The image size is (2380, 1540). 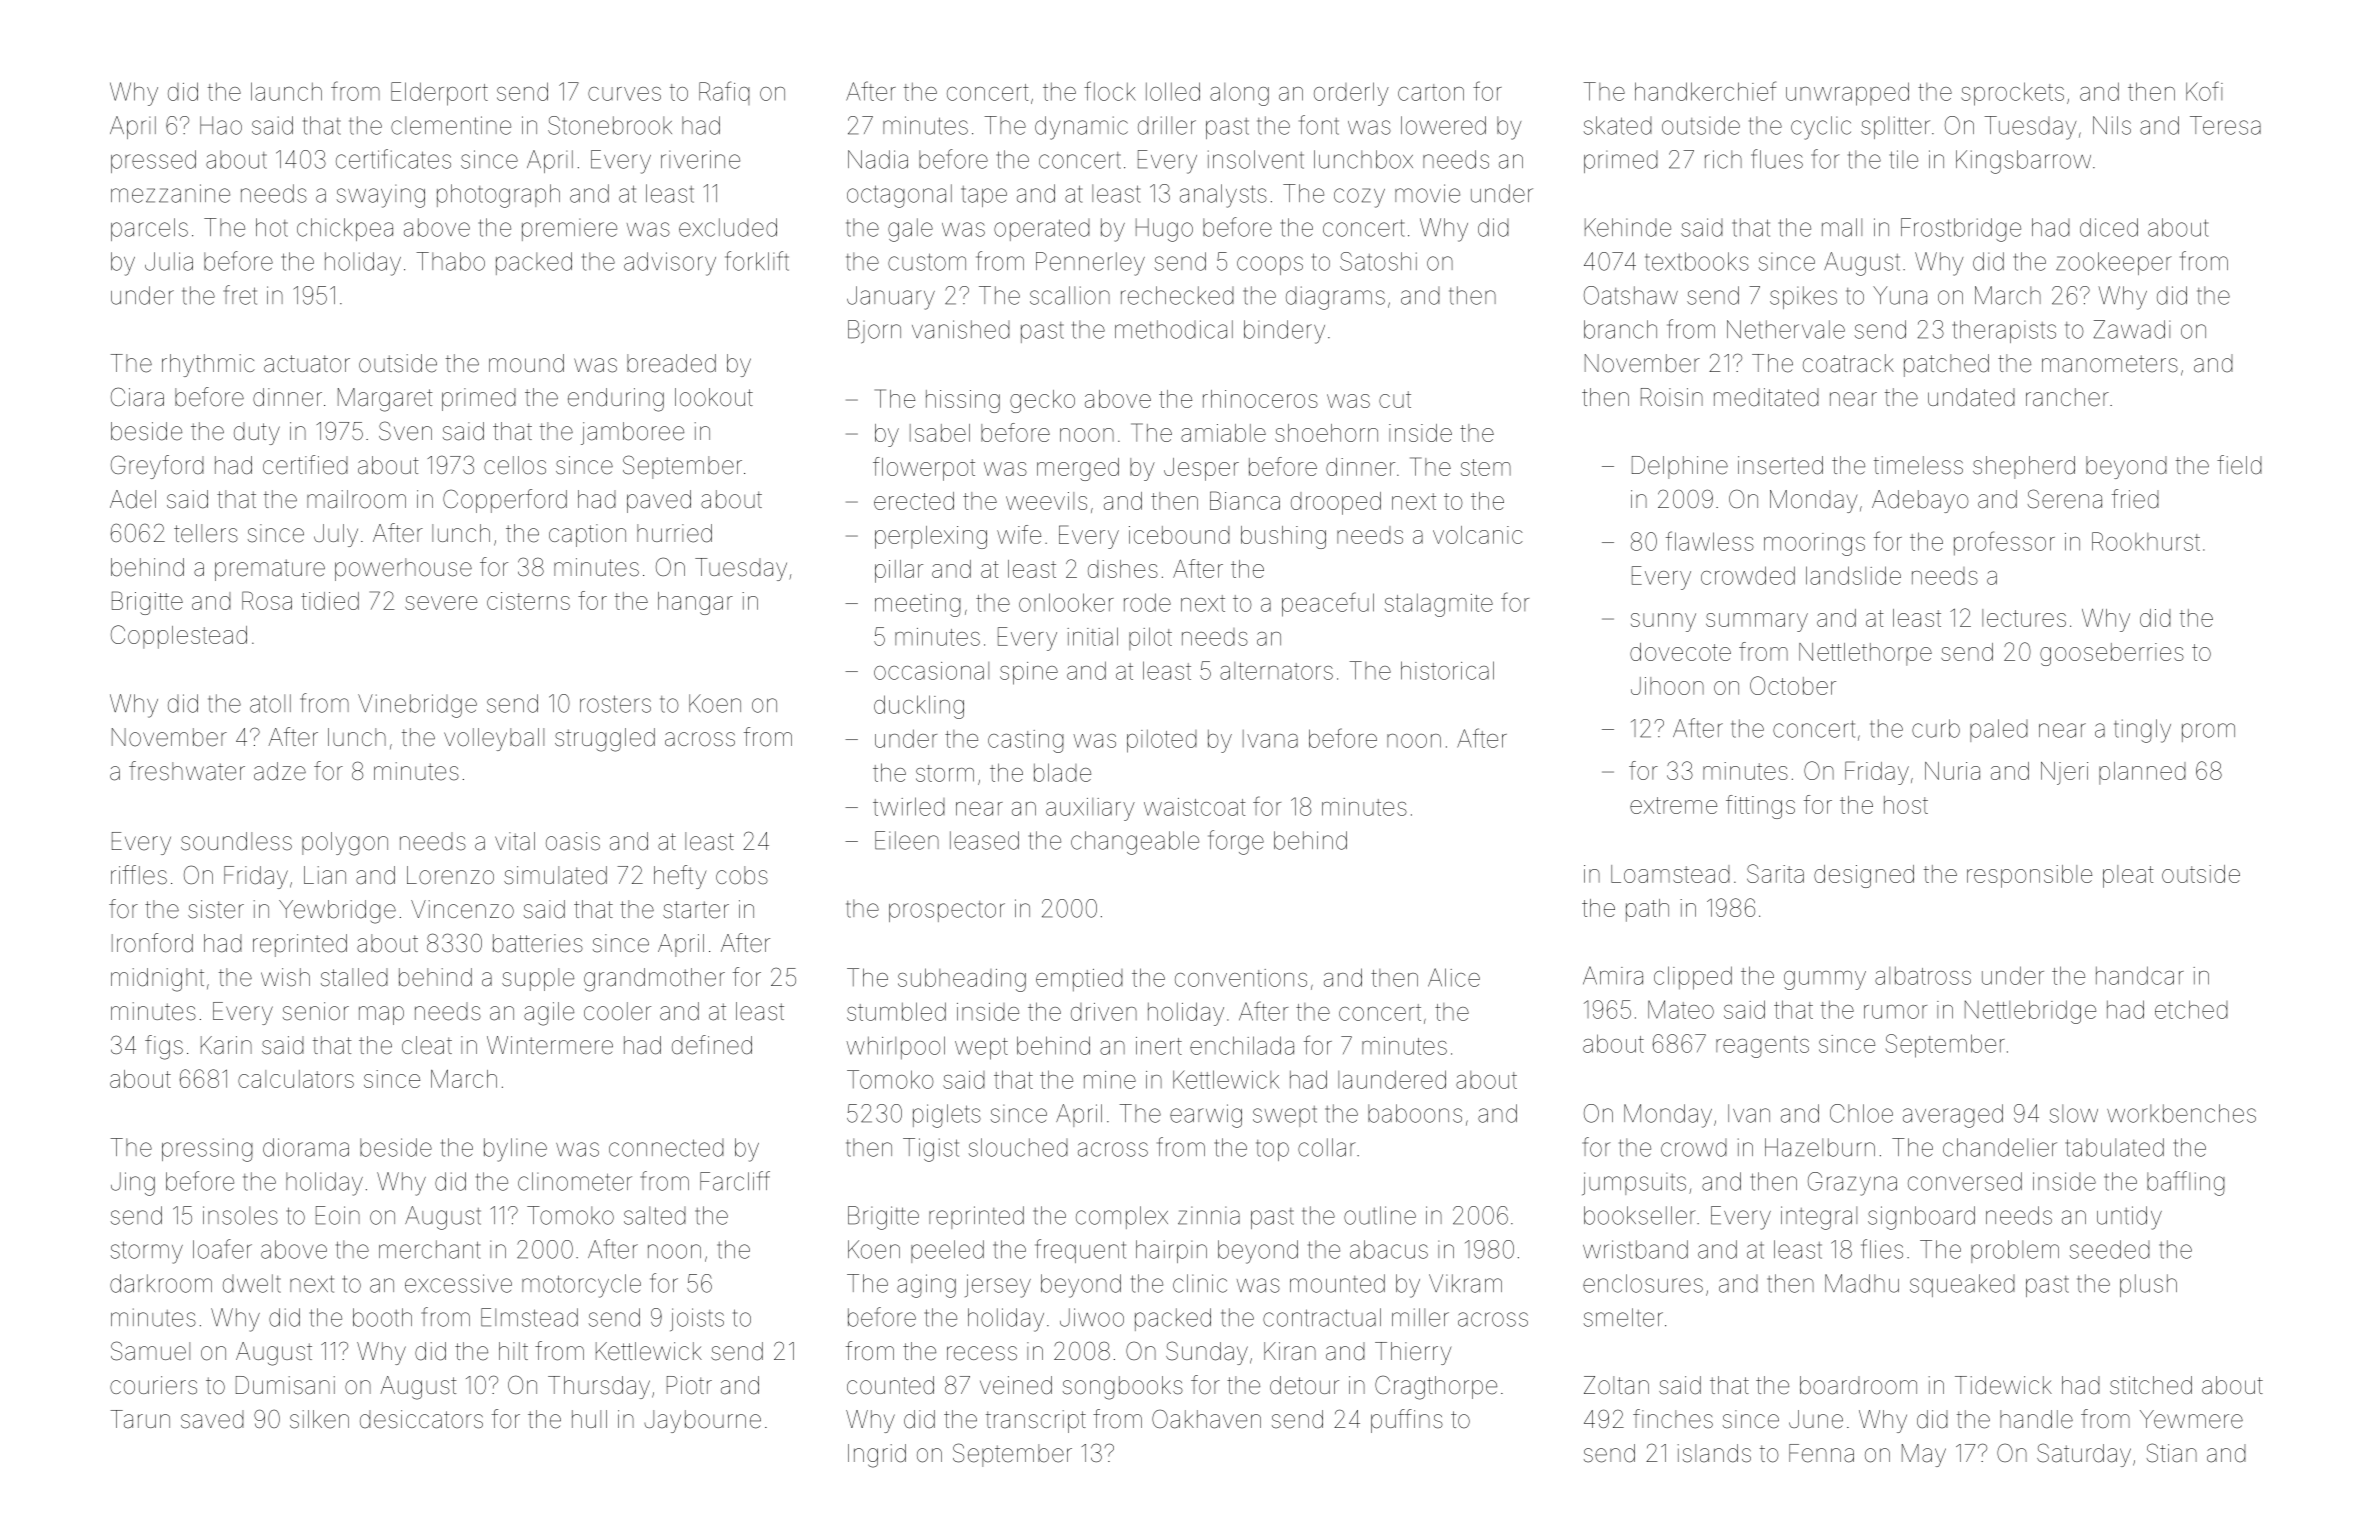 I want to click on summary, so click(x=1757, y=622).
